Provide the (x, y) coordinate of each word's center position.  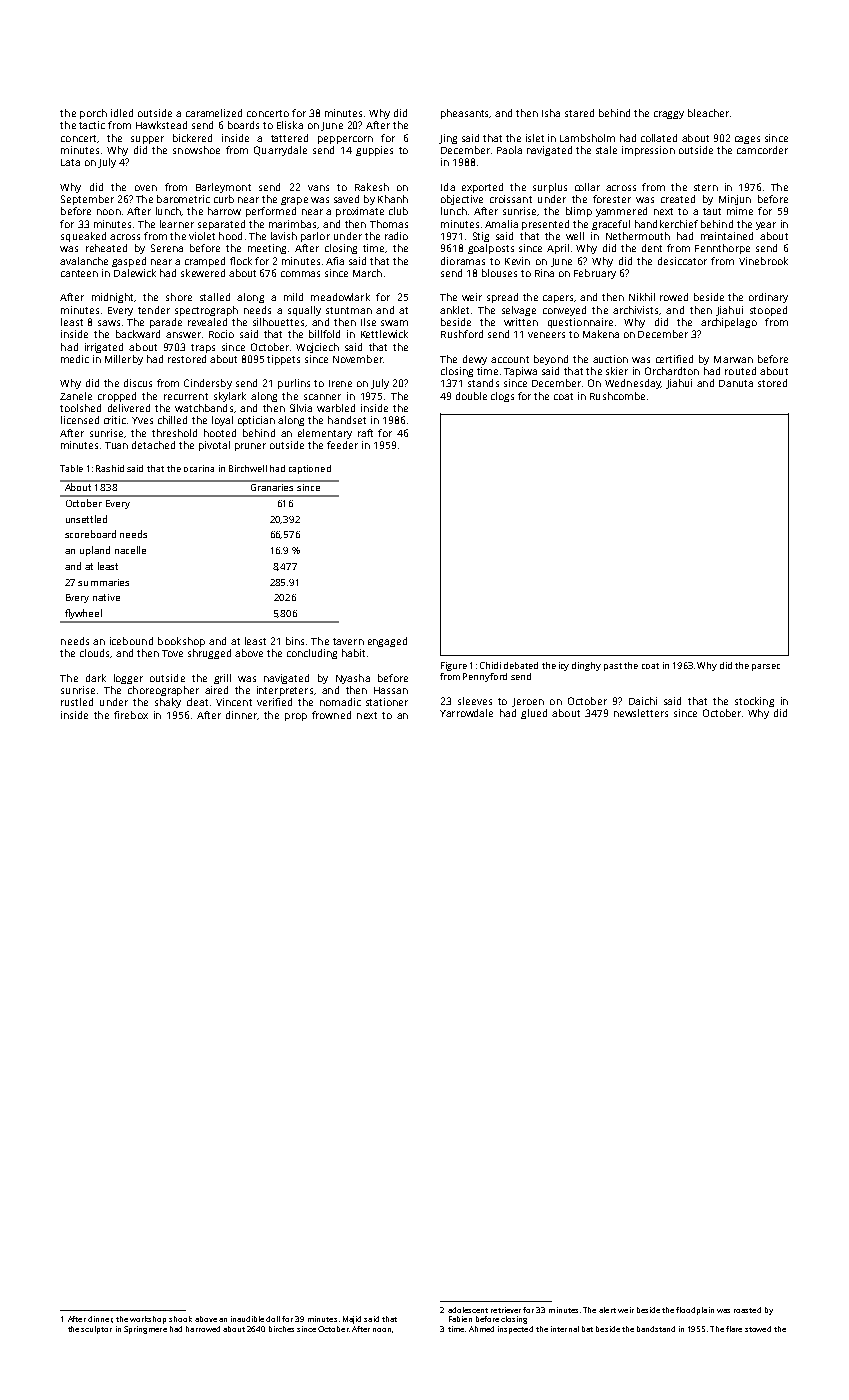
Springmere (145, 1330)
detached (153, 445)
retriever (506, 1310)
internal (565, 1329)
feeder (342, 445)
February (595, 274)
